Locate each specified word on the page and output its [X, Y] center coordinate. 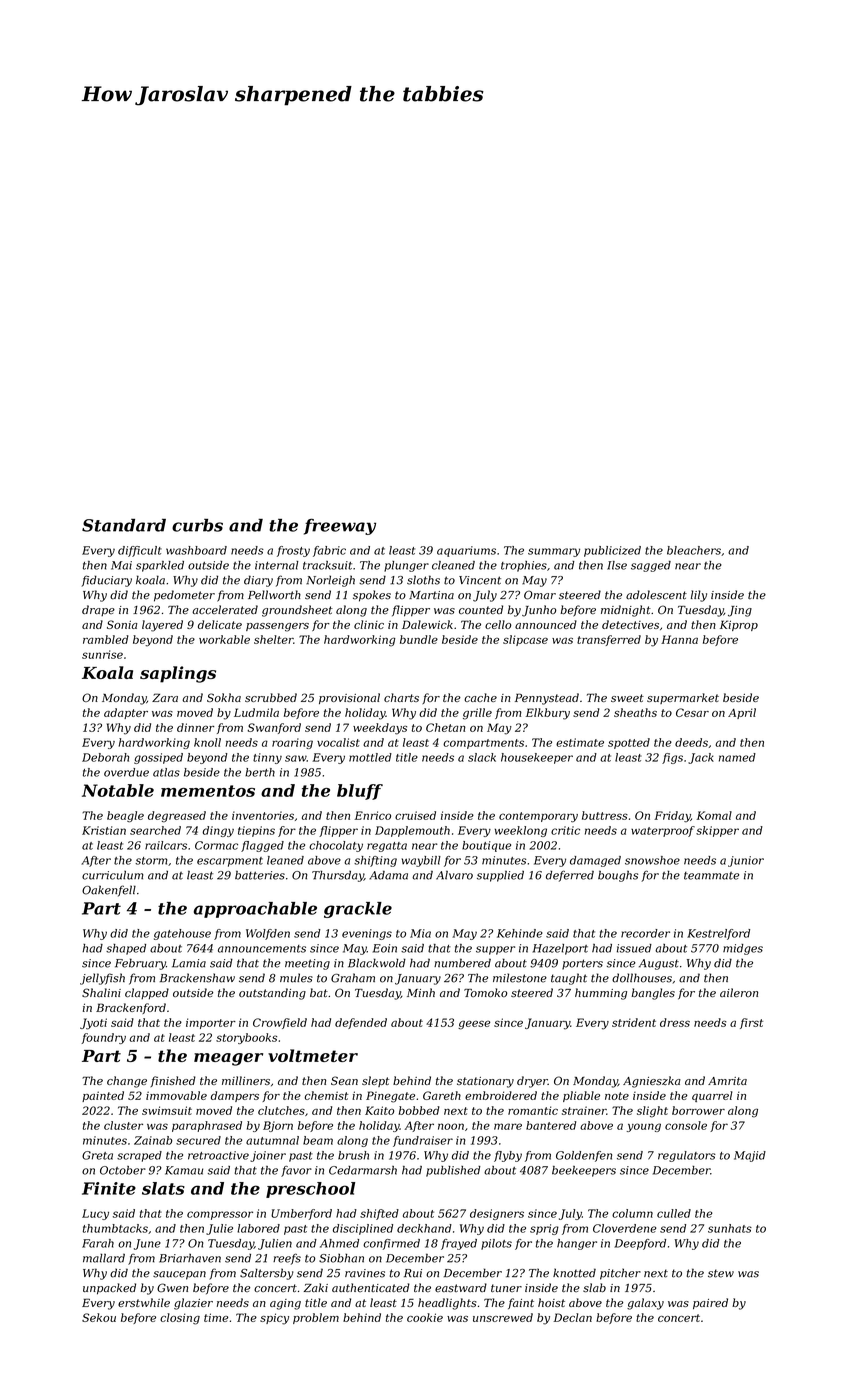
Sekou [99, 1317]
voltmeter [313, 1055]
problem [316, 1318]
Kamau [184, 1170]
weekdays [380, 729]
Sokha [224, 697]
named [737, 757]
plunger [406, 566]
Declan [572, 1317]
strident [634, 1022]
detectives [630, 624]
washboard [196, 550]
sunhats [730, 1228]
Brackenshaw [197, 978]
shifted [379, 1214]
